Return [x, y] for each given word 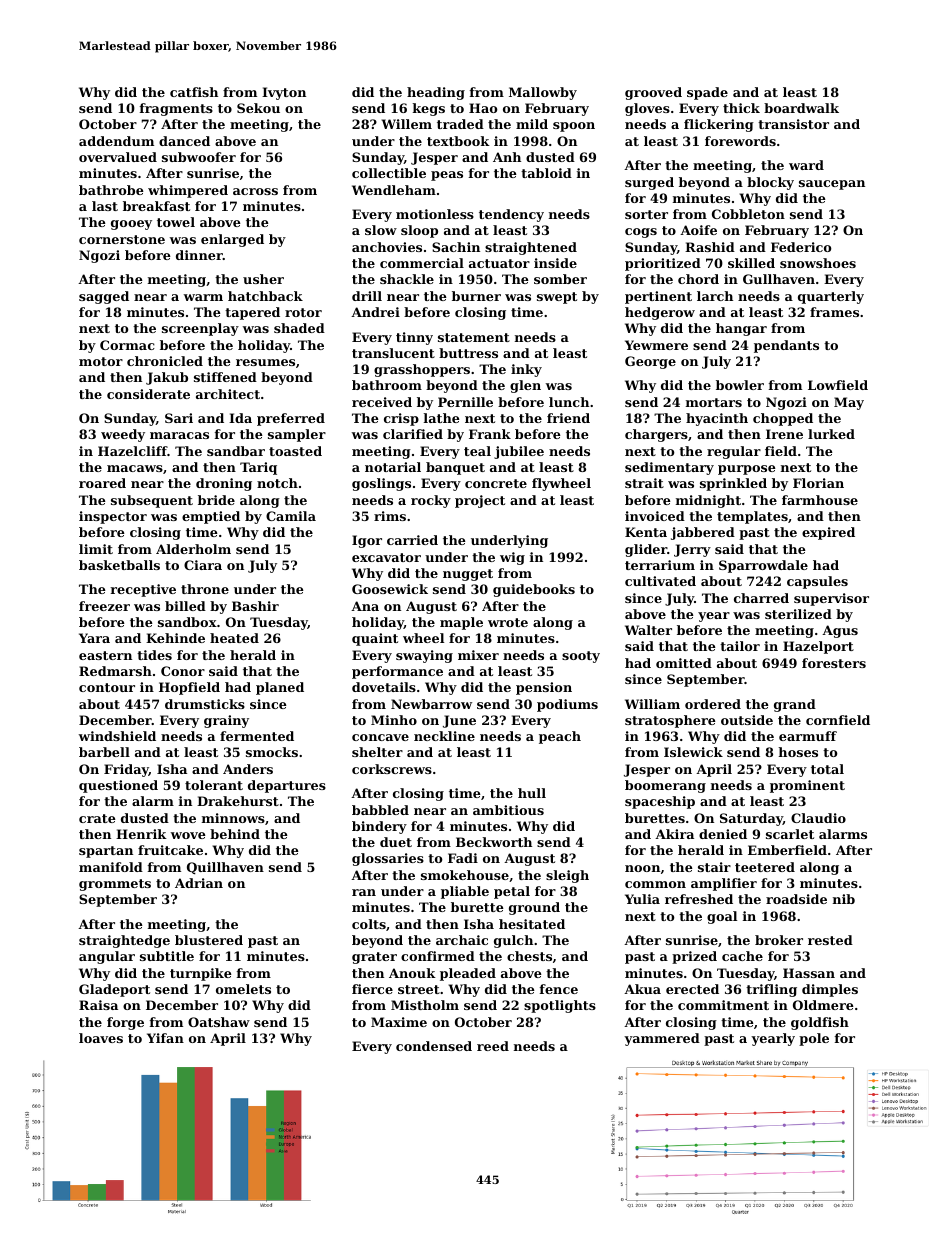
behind [235, 834]
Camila [291, 516]
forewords [740, 141]
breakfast [156, 206]
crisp [401, 419]
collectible [389, 173]
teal [477, 451]
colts [369, 924]
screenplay [200, 329]
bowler [740, 385]
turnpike [201, 974]
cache [742, 956]
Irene [784, 434]
